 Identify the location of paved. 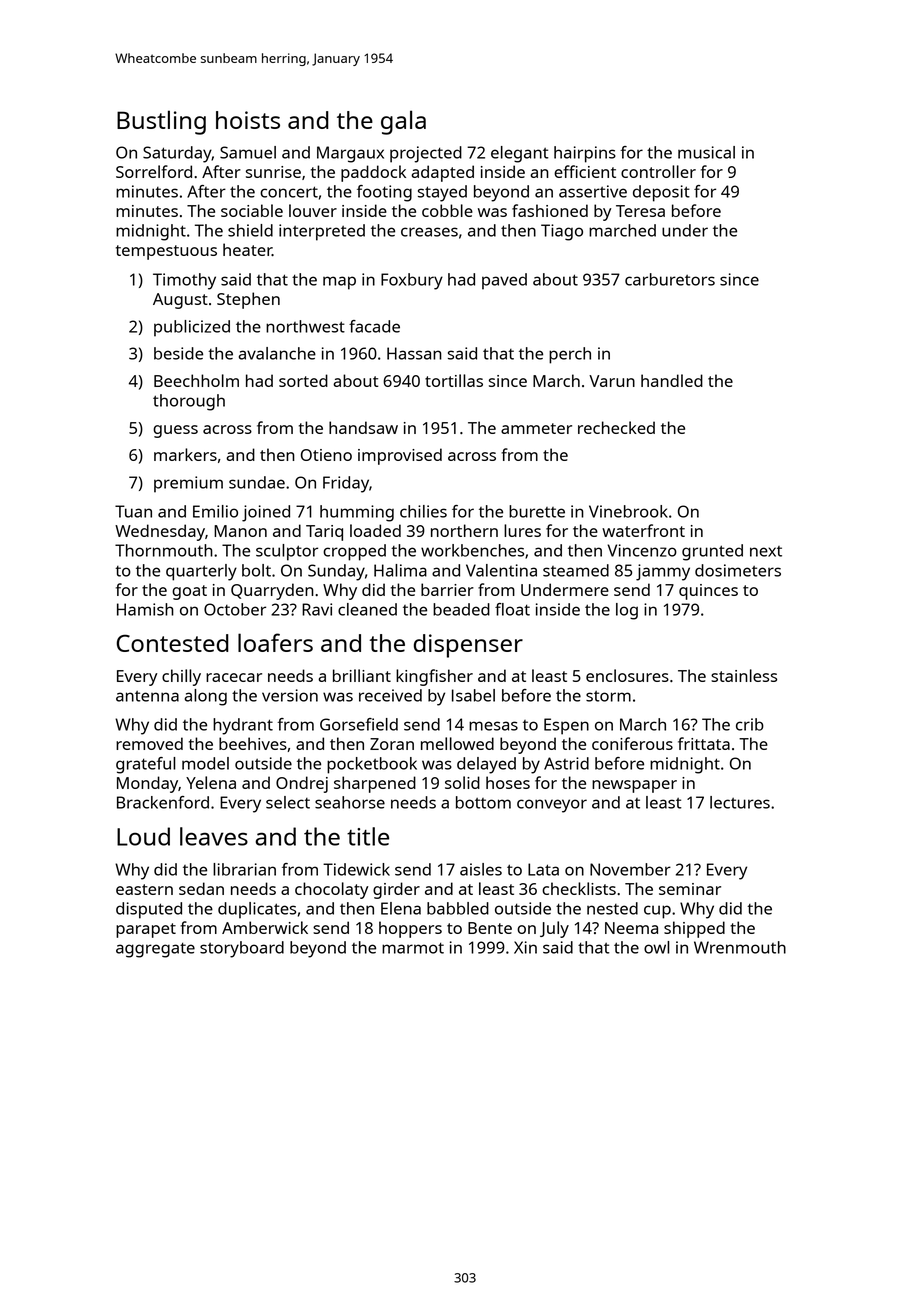
(504, 281).
